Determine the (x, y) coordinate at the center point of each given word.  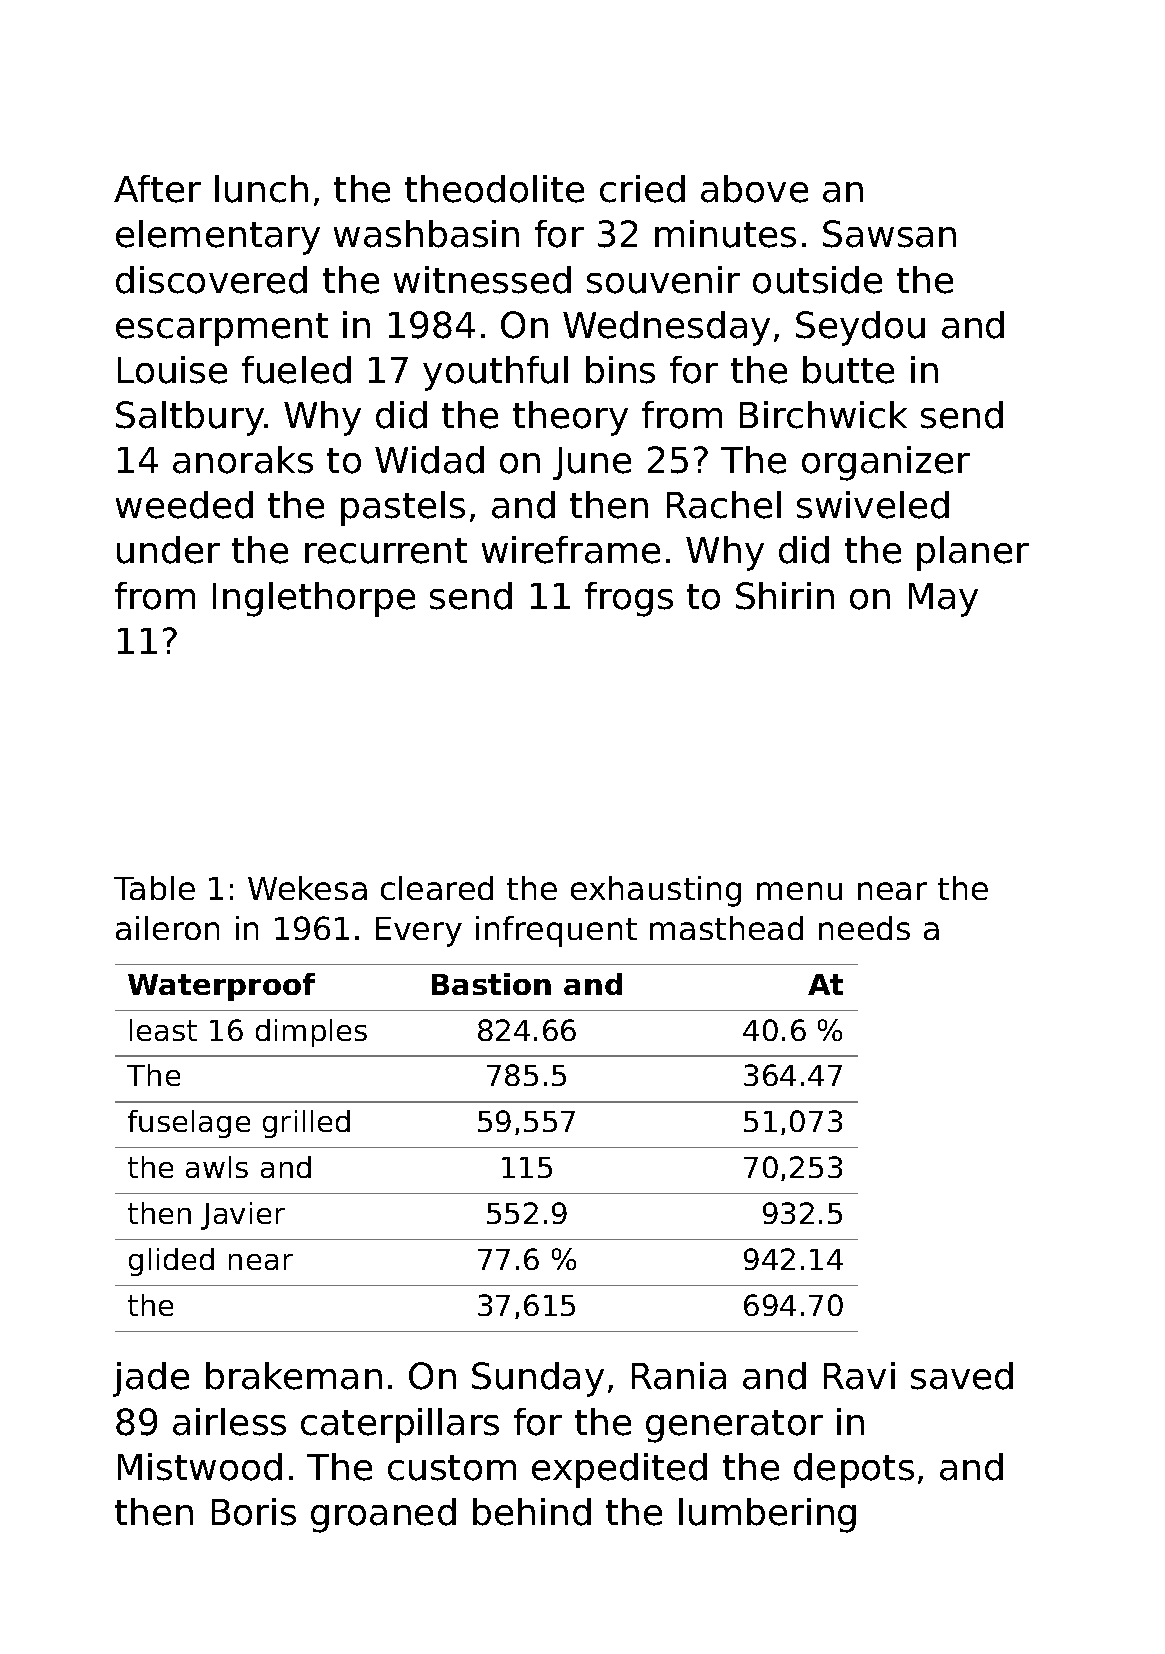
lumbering (767, 1515)
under (168, 550)
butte (848, 370)
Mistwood (200, 1467)
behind (532, 1512)
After (157, 189)
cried (642, 189)
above (754, 189)
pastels (403, 508)
